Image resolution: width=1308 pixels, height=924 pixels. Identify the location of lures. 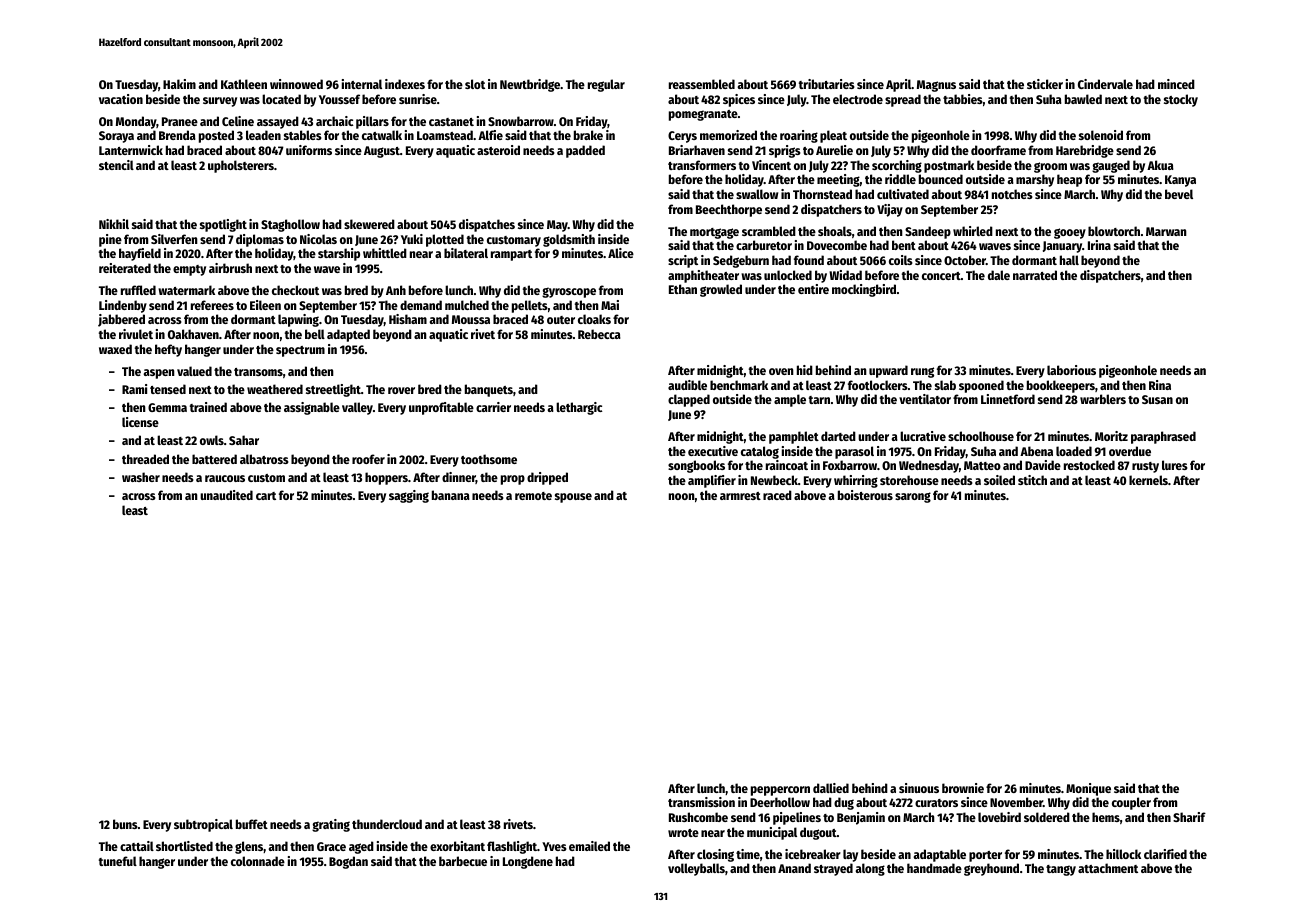
(1175, 465).
